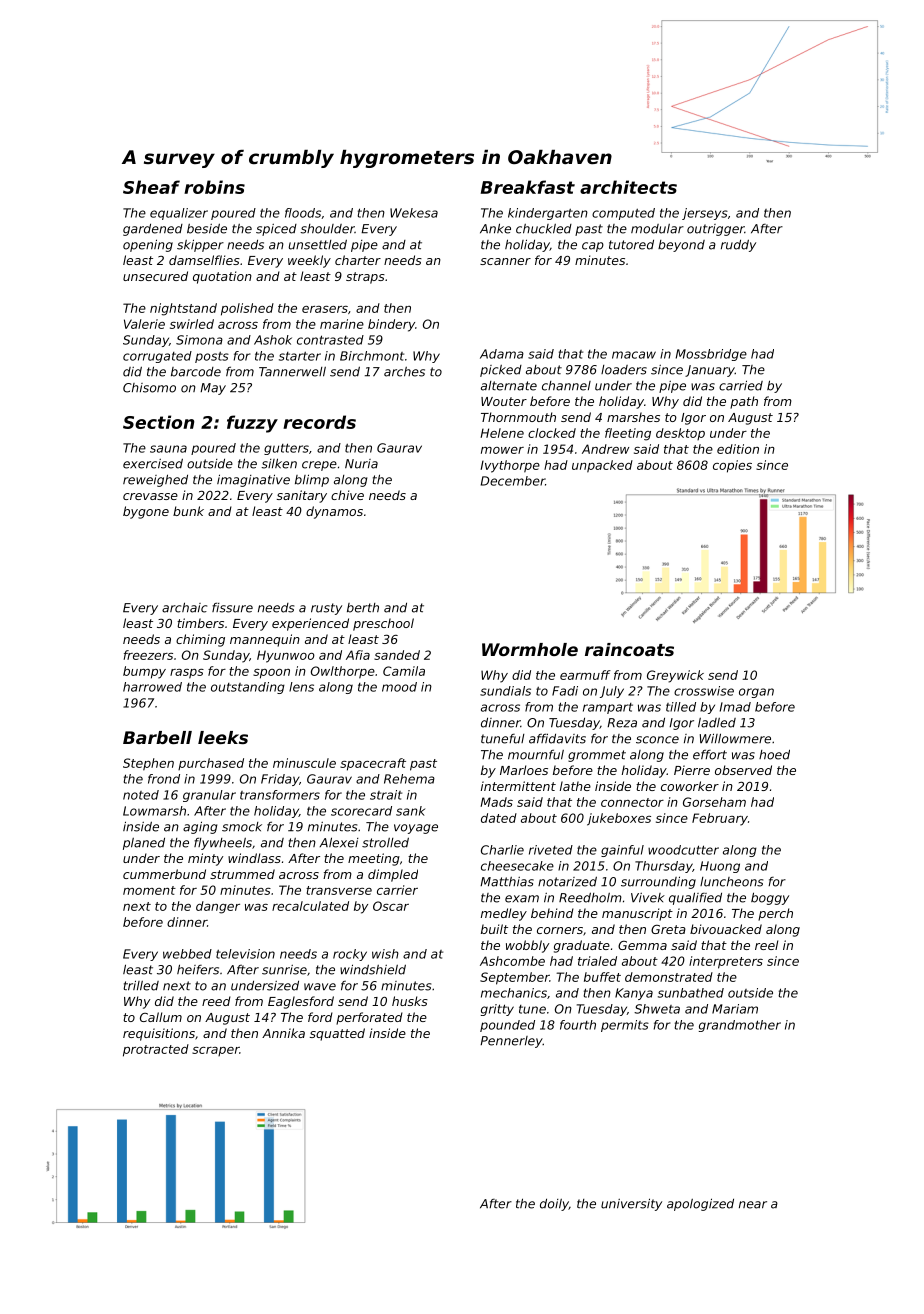 The height and width of the screenshot is (1314, 924). What do you see at coordinates (740, 1026) in the screenshot?
I see `grandmother` at bounding box center [740, 1026].
